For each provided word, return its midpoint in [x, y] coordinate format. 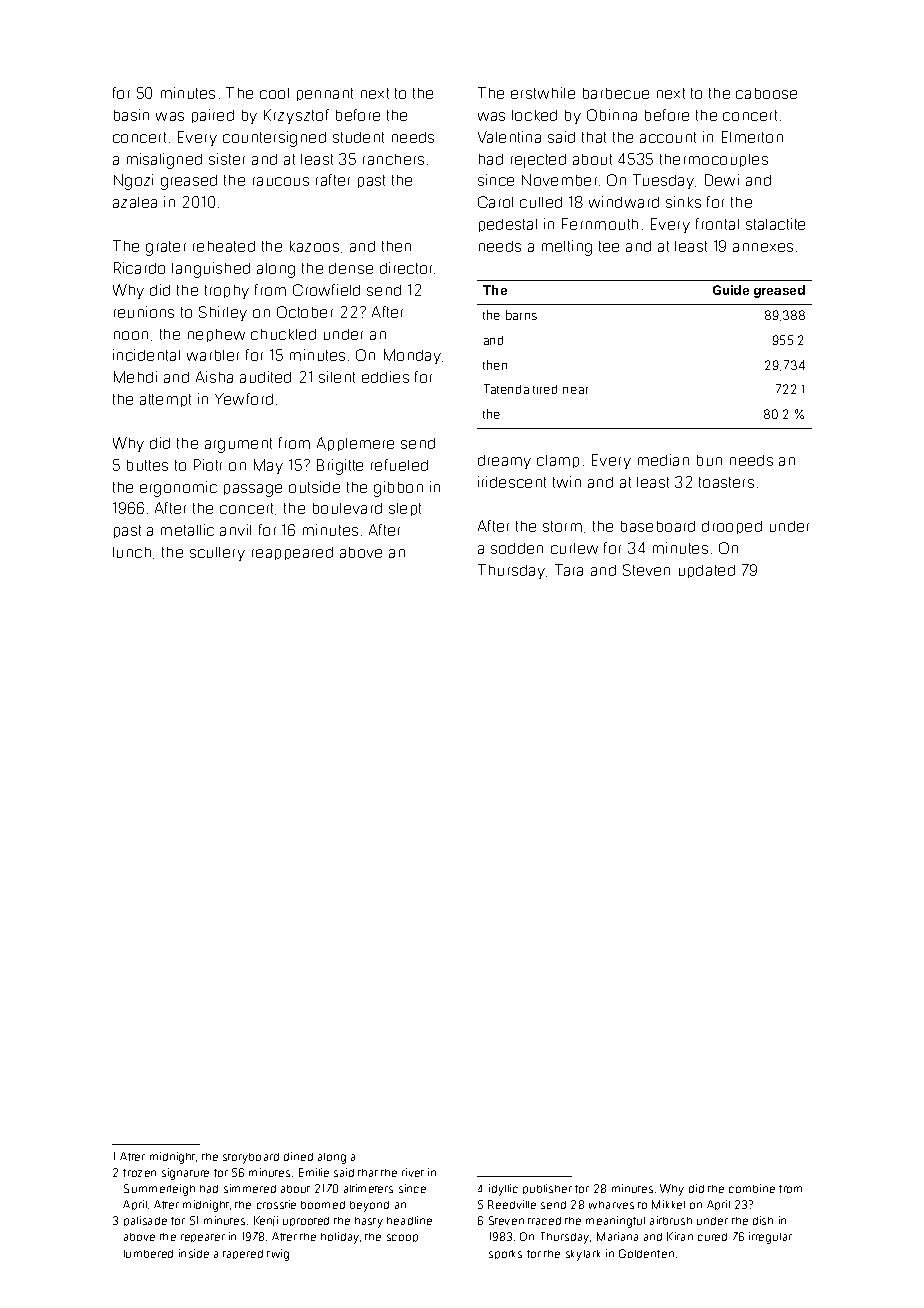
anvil [235, 530]
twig [278, 1255]
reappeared [292, 553]
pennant [325, 94]
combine [752, 1188]
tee [609, 246]
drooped [732, 527]
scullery [217, 554]
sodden [517, 548]
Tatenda [506, 389]
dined [298, 1156]
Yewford [244, 399]
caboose [766, 93]
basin [131, 115]
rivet [413, 1172]
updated [707, 571]
